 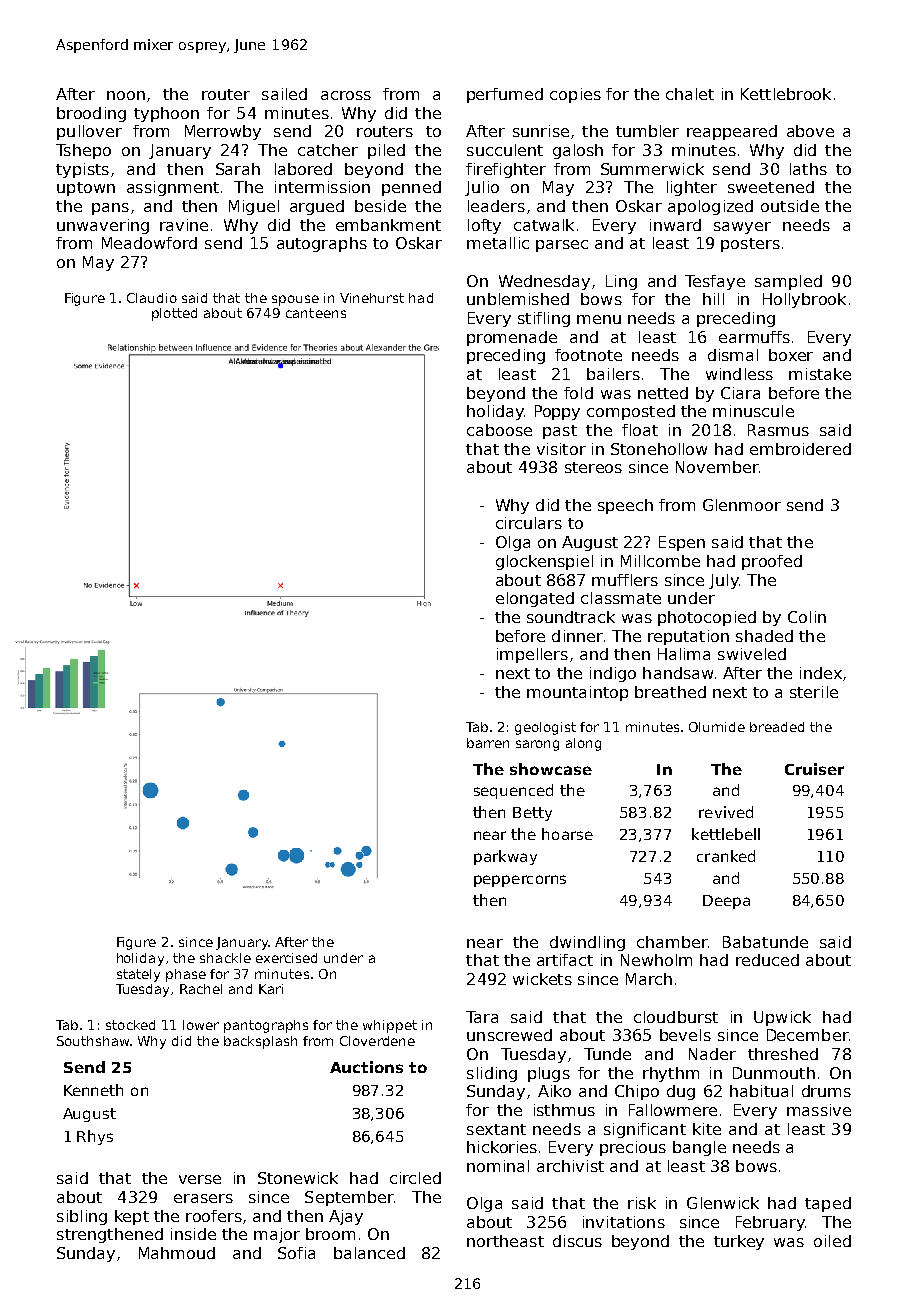 I want to click on stately, so click(x=138, y=975).
